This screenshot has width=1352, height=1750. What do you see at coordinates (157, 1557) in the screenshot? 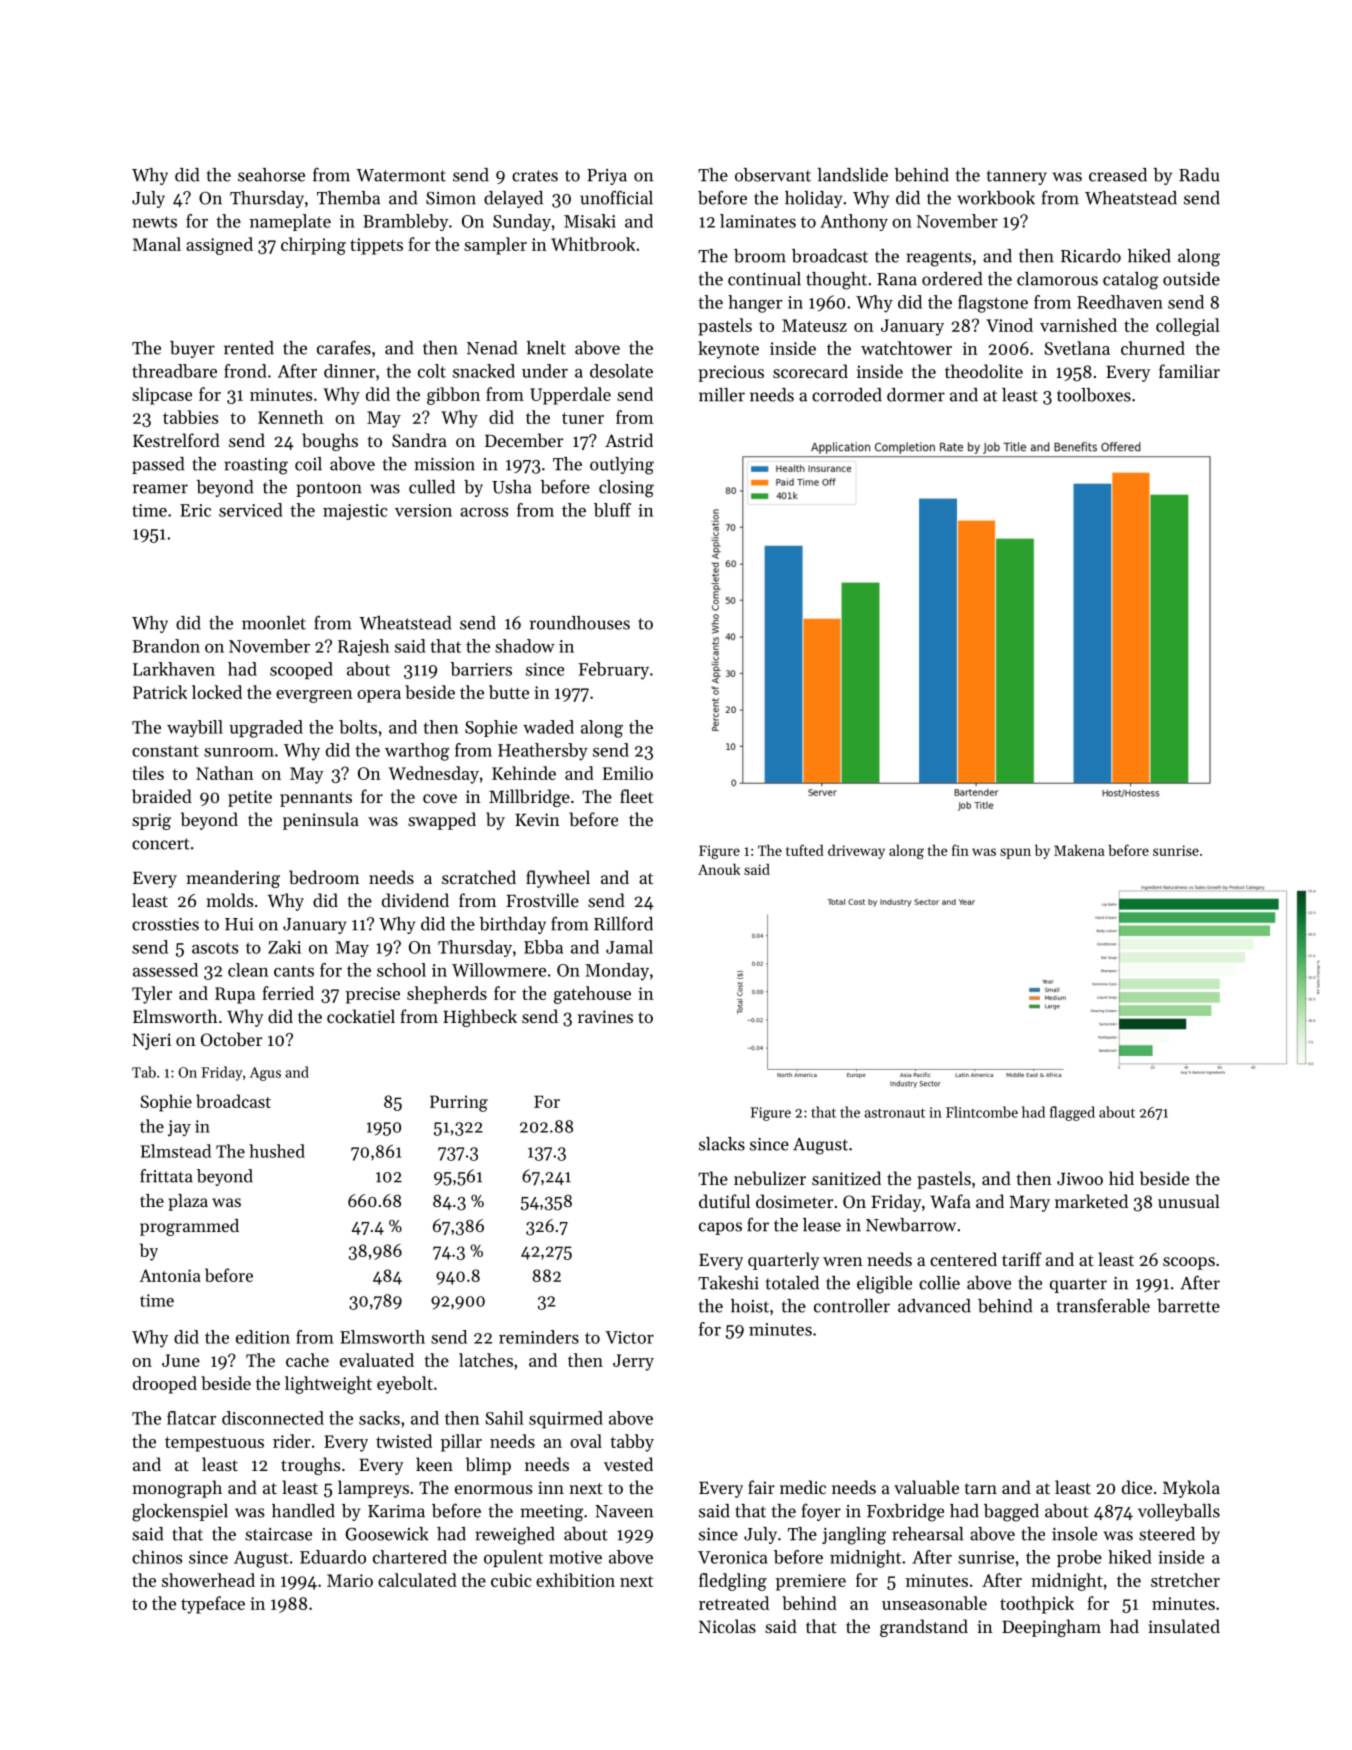
I see `chinos` at bounding box center [157, 1557].
